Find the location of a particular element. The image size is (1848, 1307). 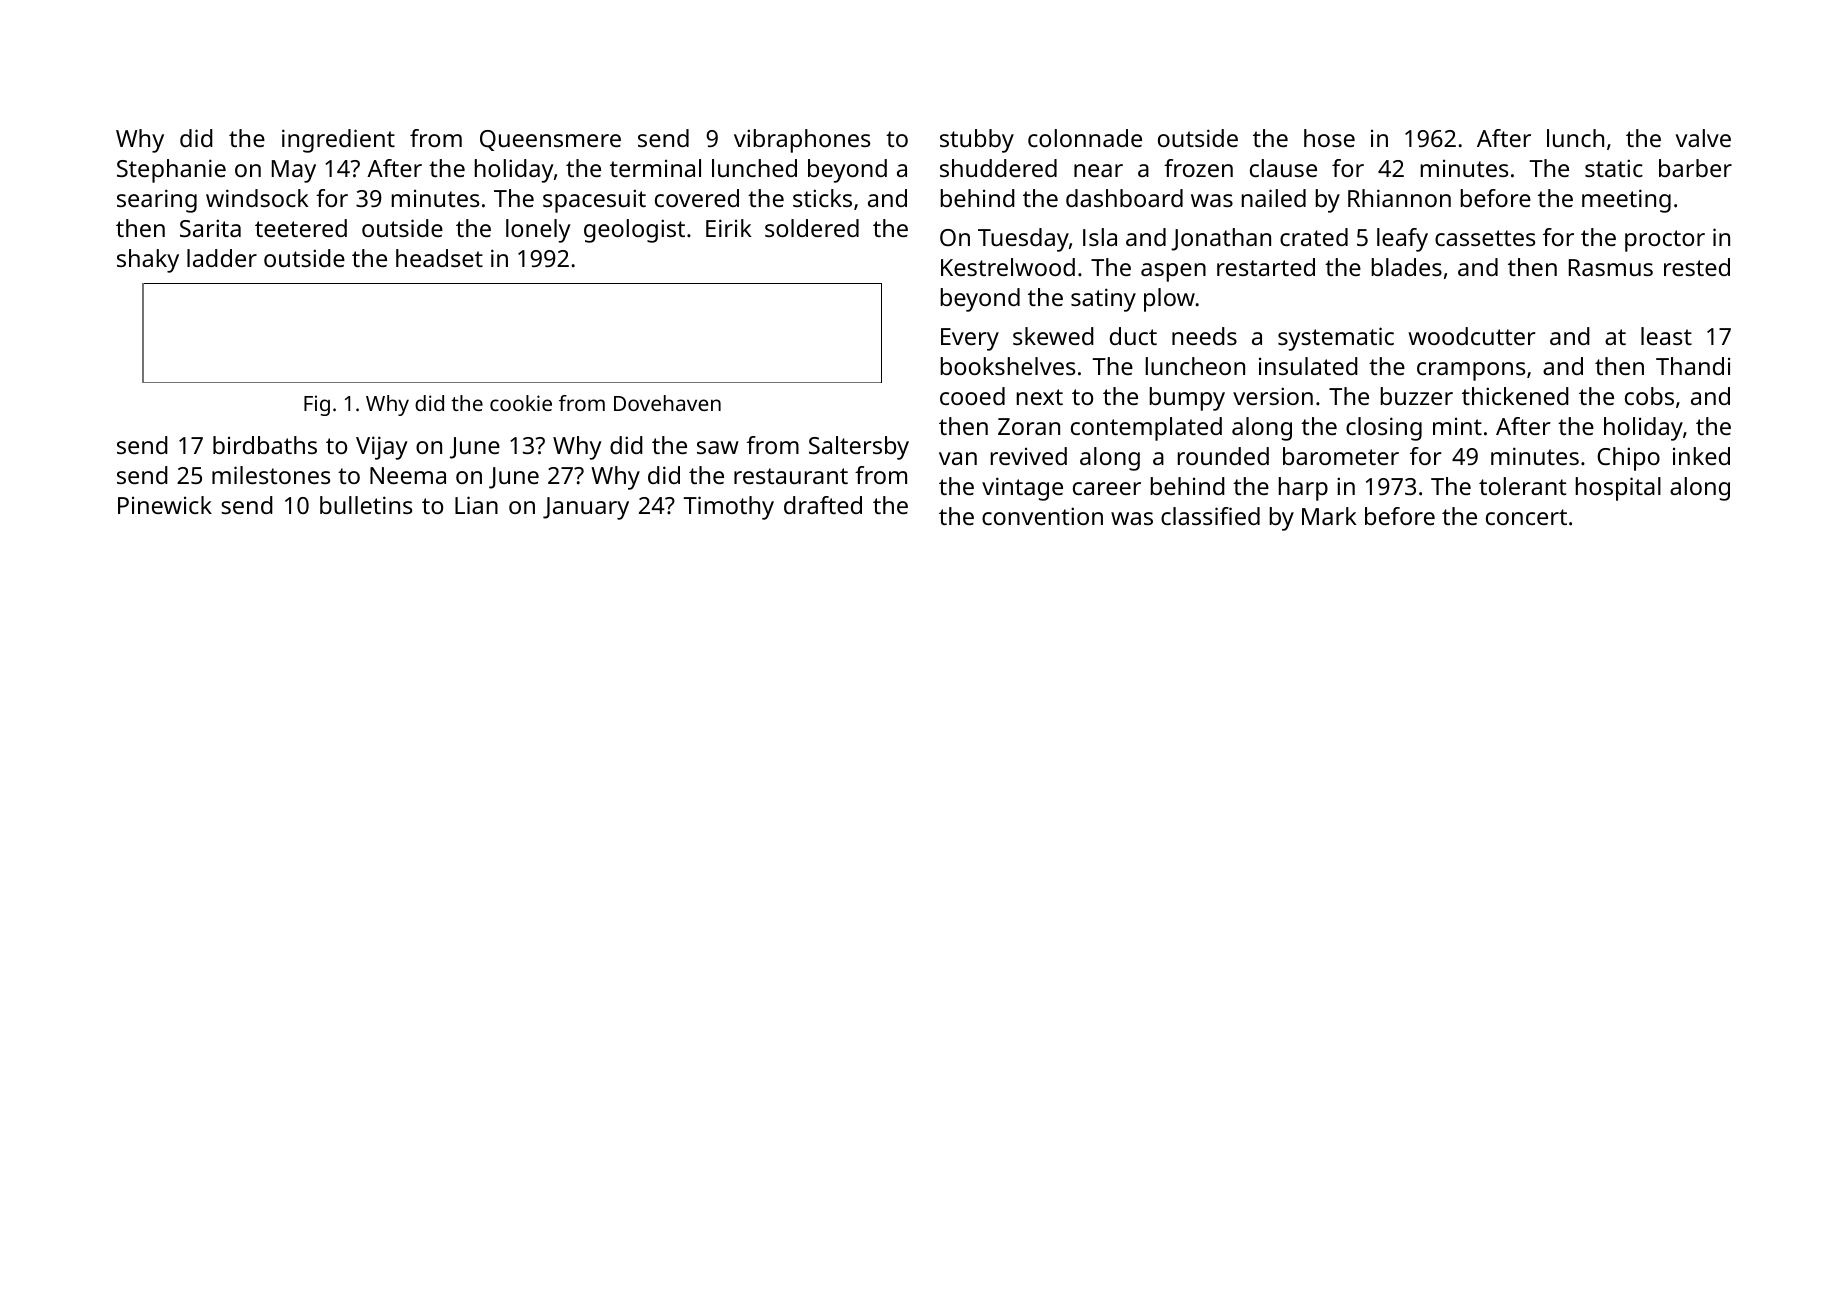

headset is located at coordinates (439, 258).
